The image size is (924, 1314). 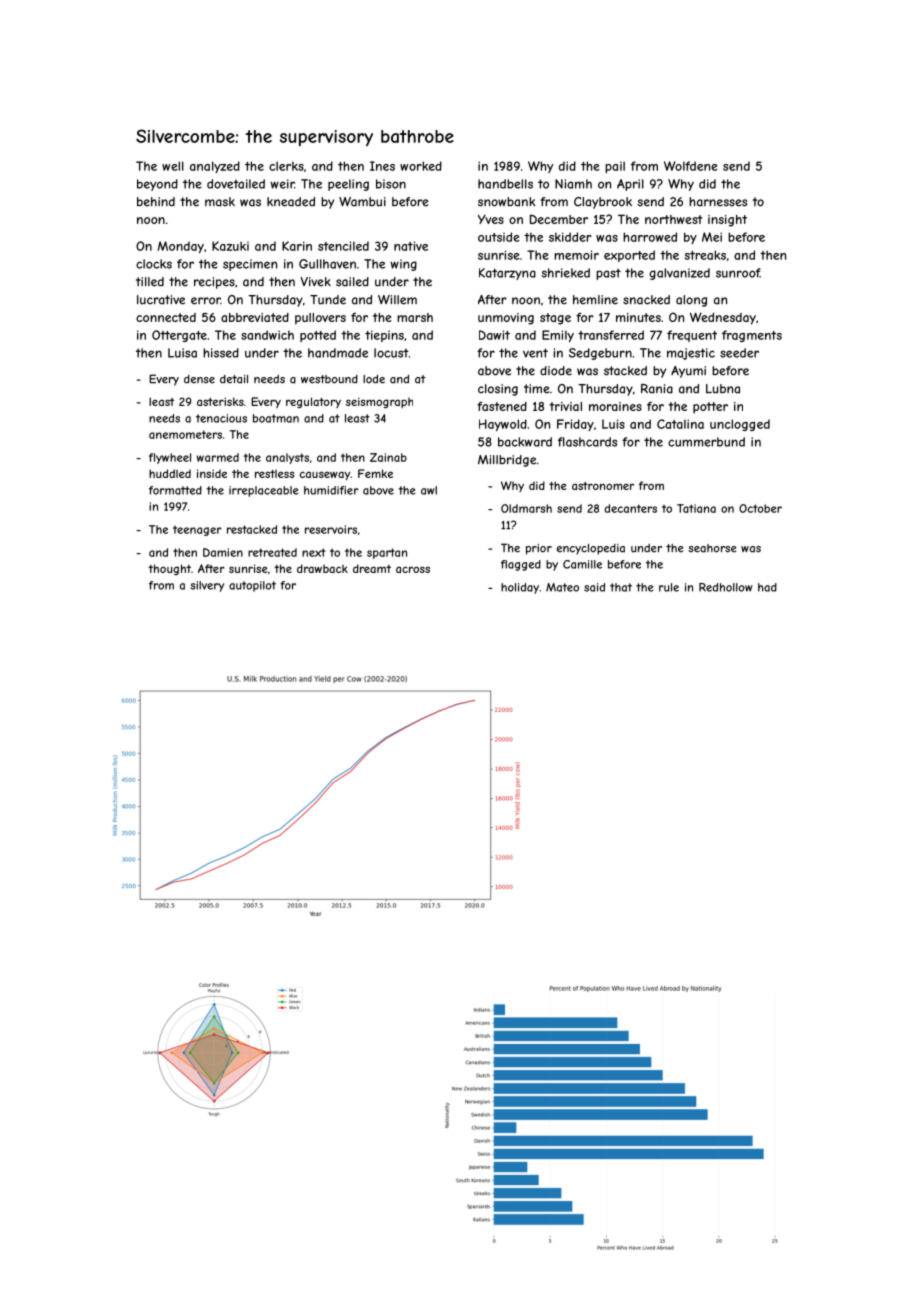 I want to click on prior, so click(x=539, y=549).
